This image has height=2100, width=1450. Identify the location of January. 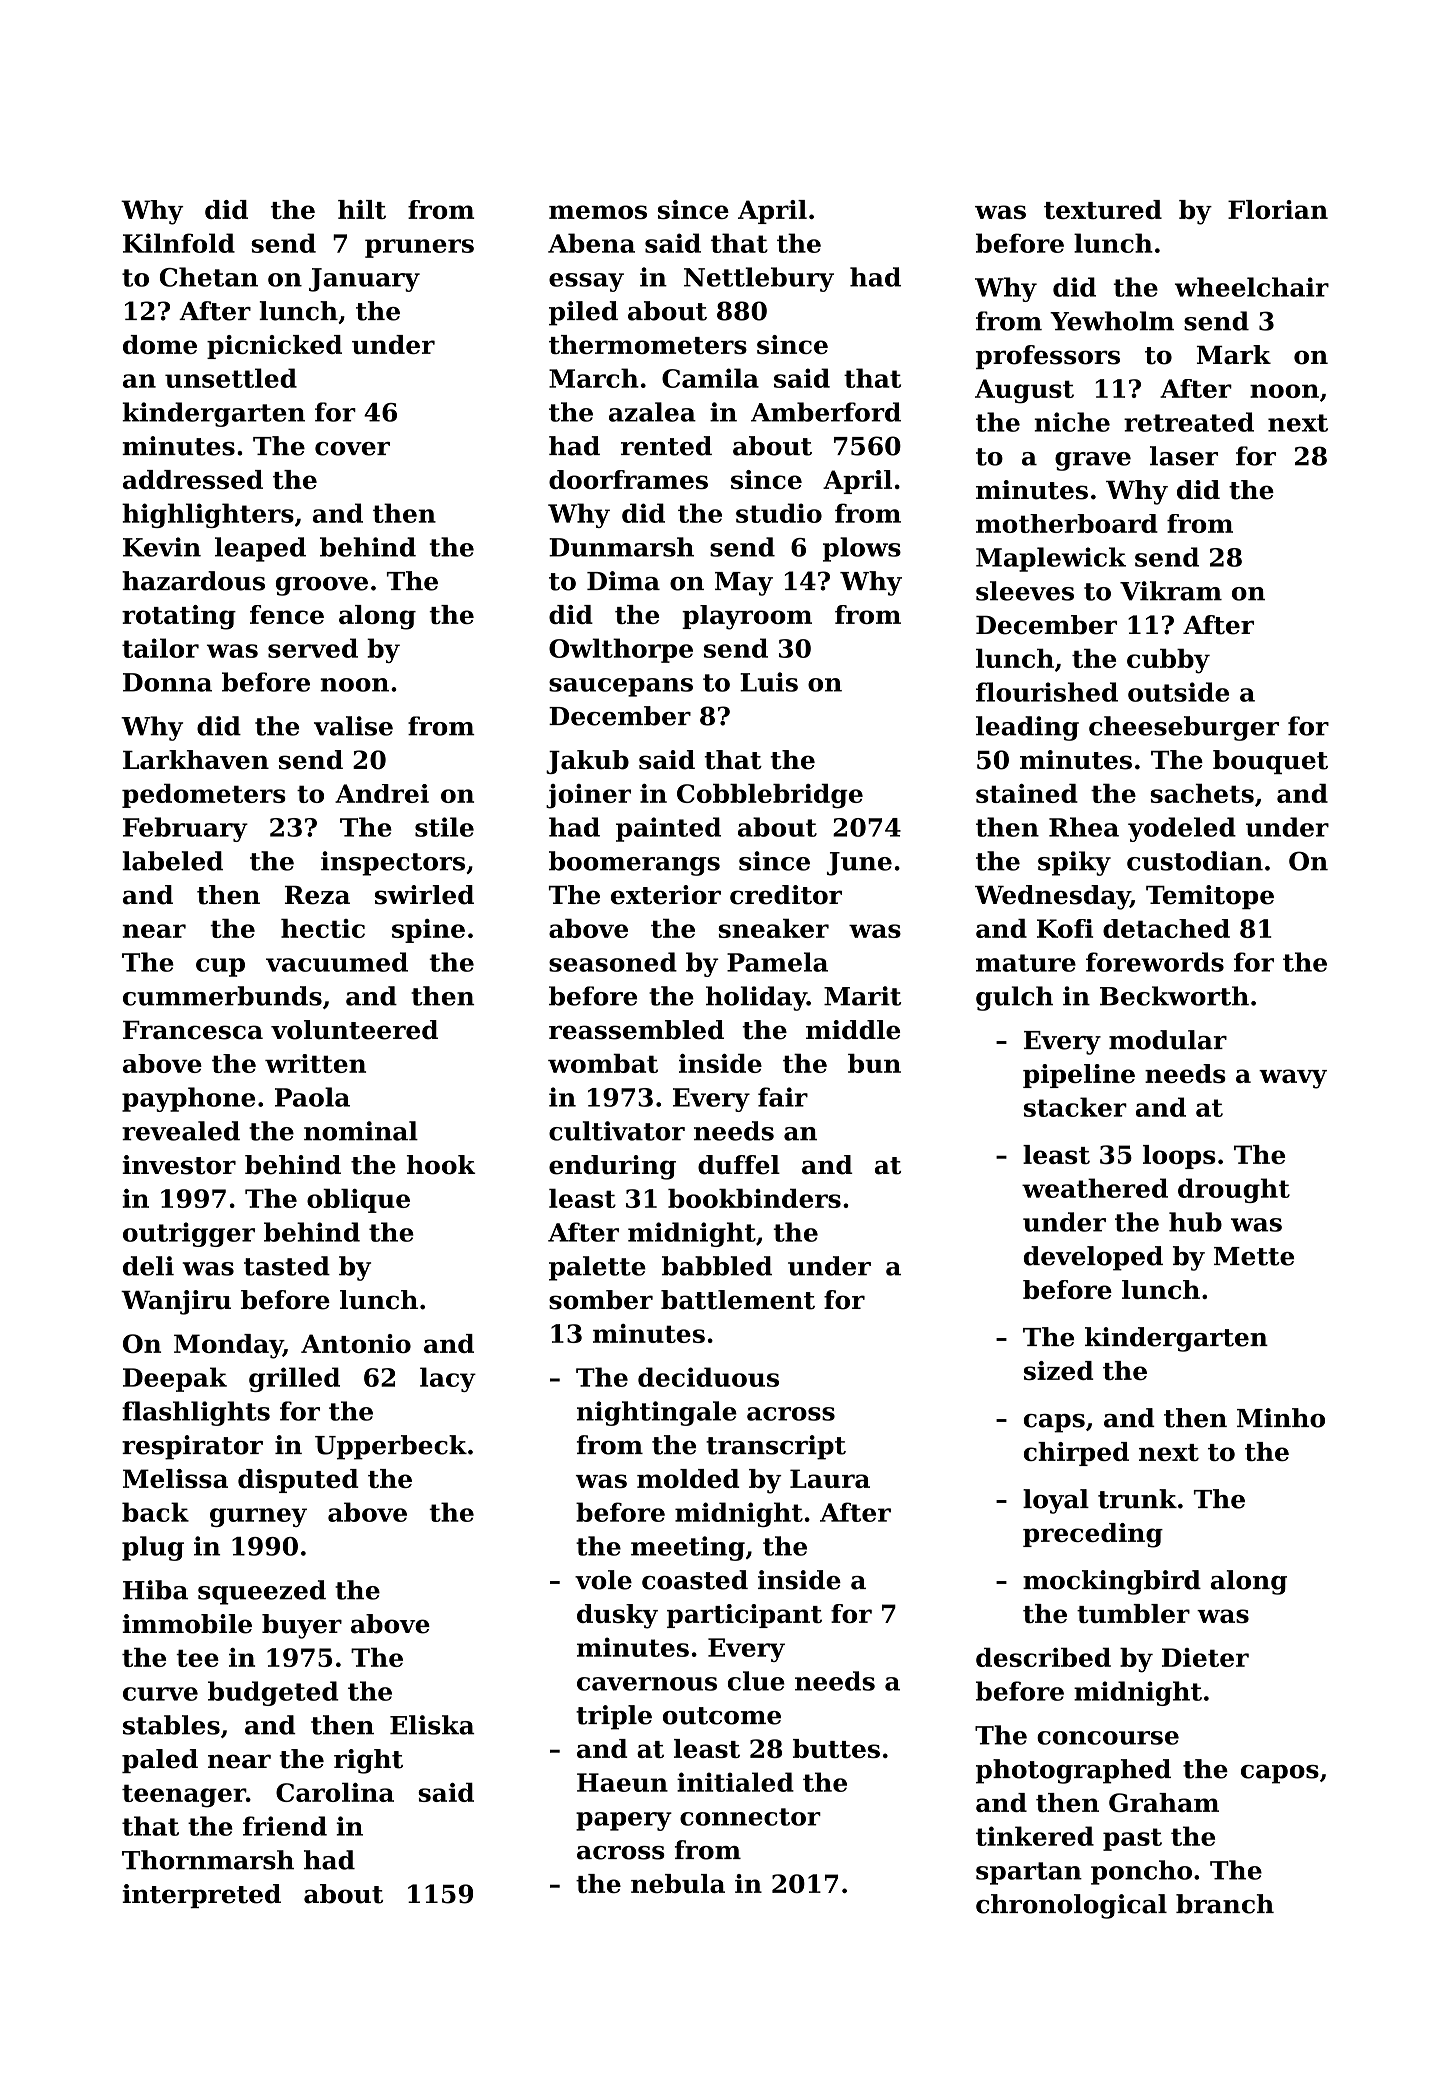
(364, 280).
